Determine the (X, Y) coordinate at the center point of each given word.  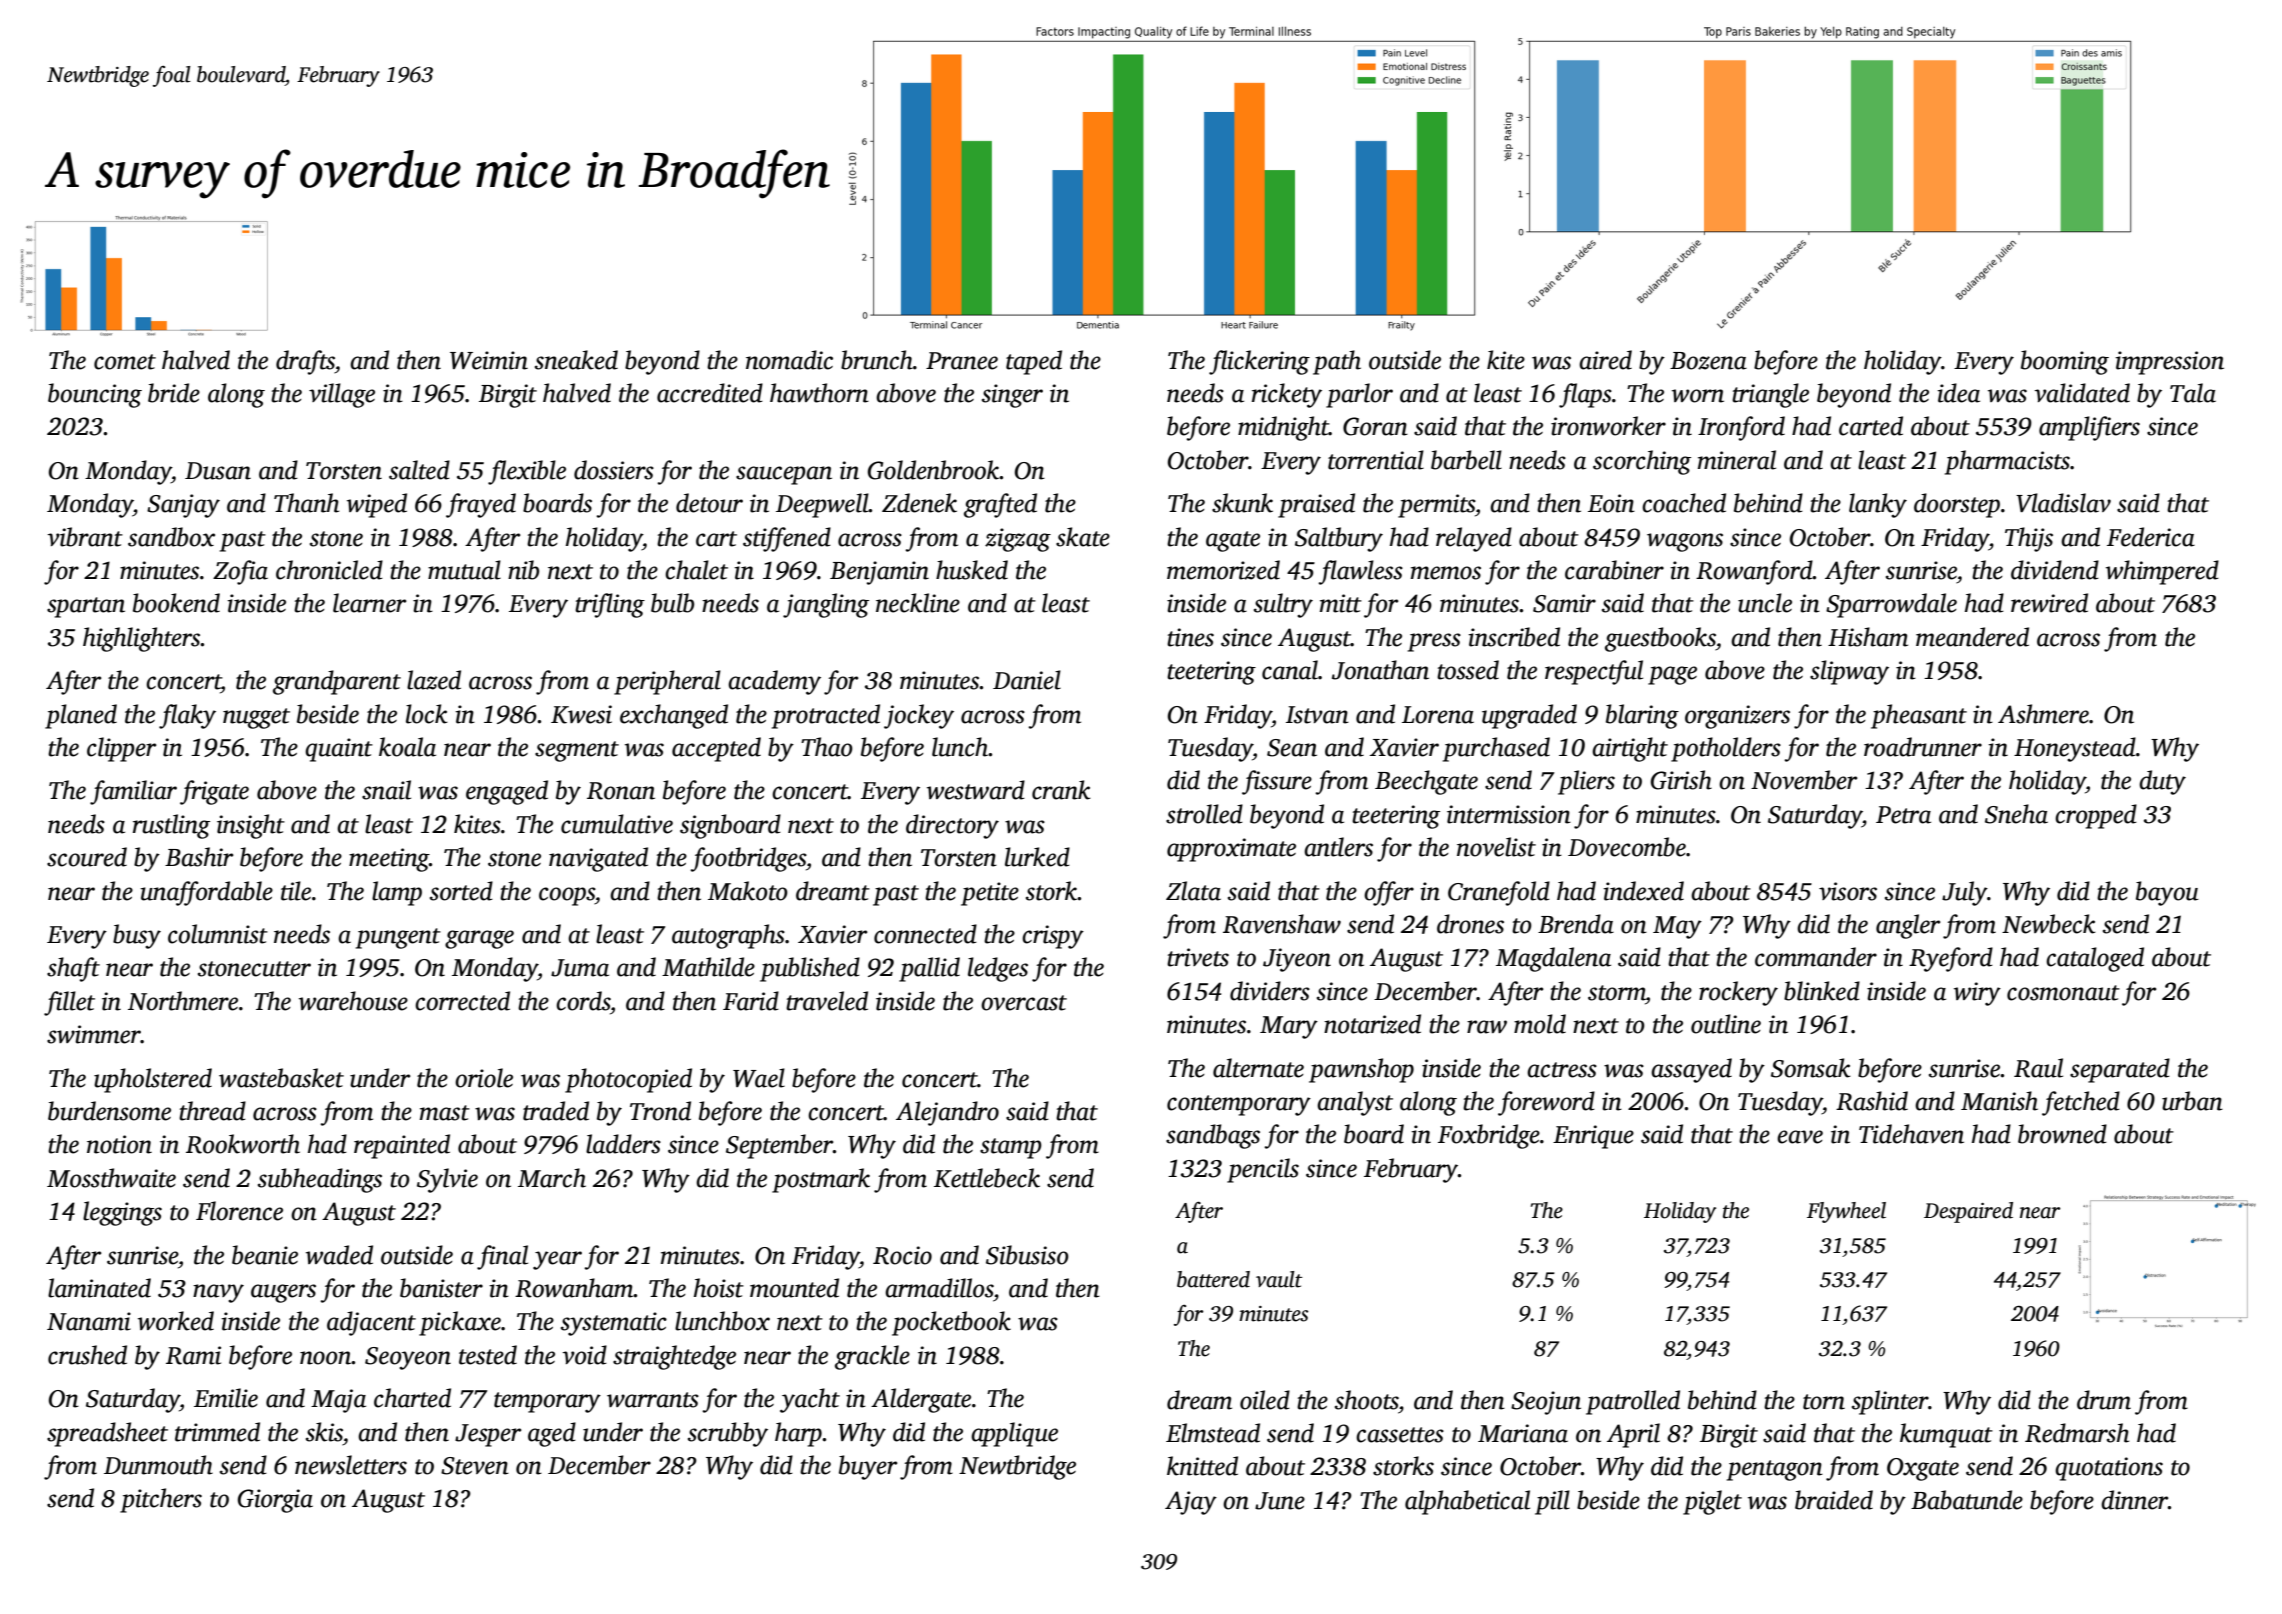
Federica (2151, 537)
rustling (171, 826)
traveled (827, 1001)
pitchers (161, 1500)
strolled (1204, 814)
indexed (1643, 891)
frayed (481, 505)
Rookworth (243, 1144)
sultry (1283, 605)
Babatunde (1967, 1500)
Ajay (1191, 1503)
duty (2162, 782)
